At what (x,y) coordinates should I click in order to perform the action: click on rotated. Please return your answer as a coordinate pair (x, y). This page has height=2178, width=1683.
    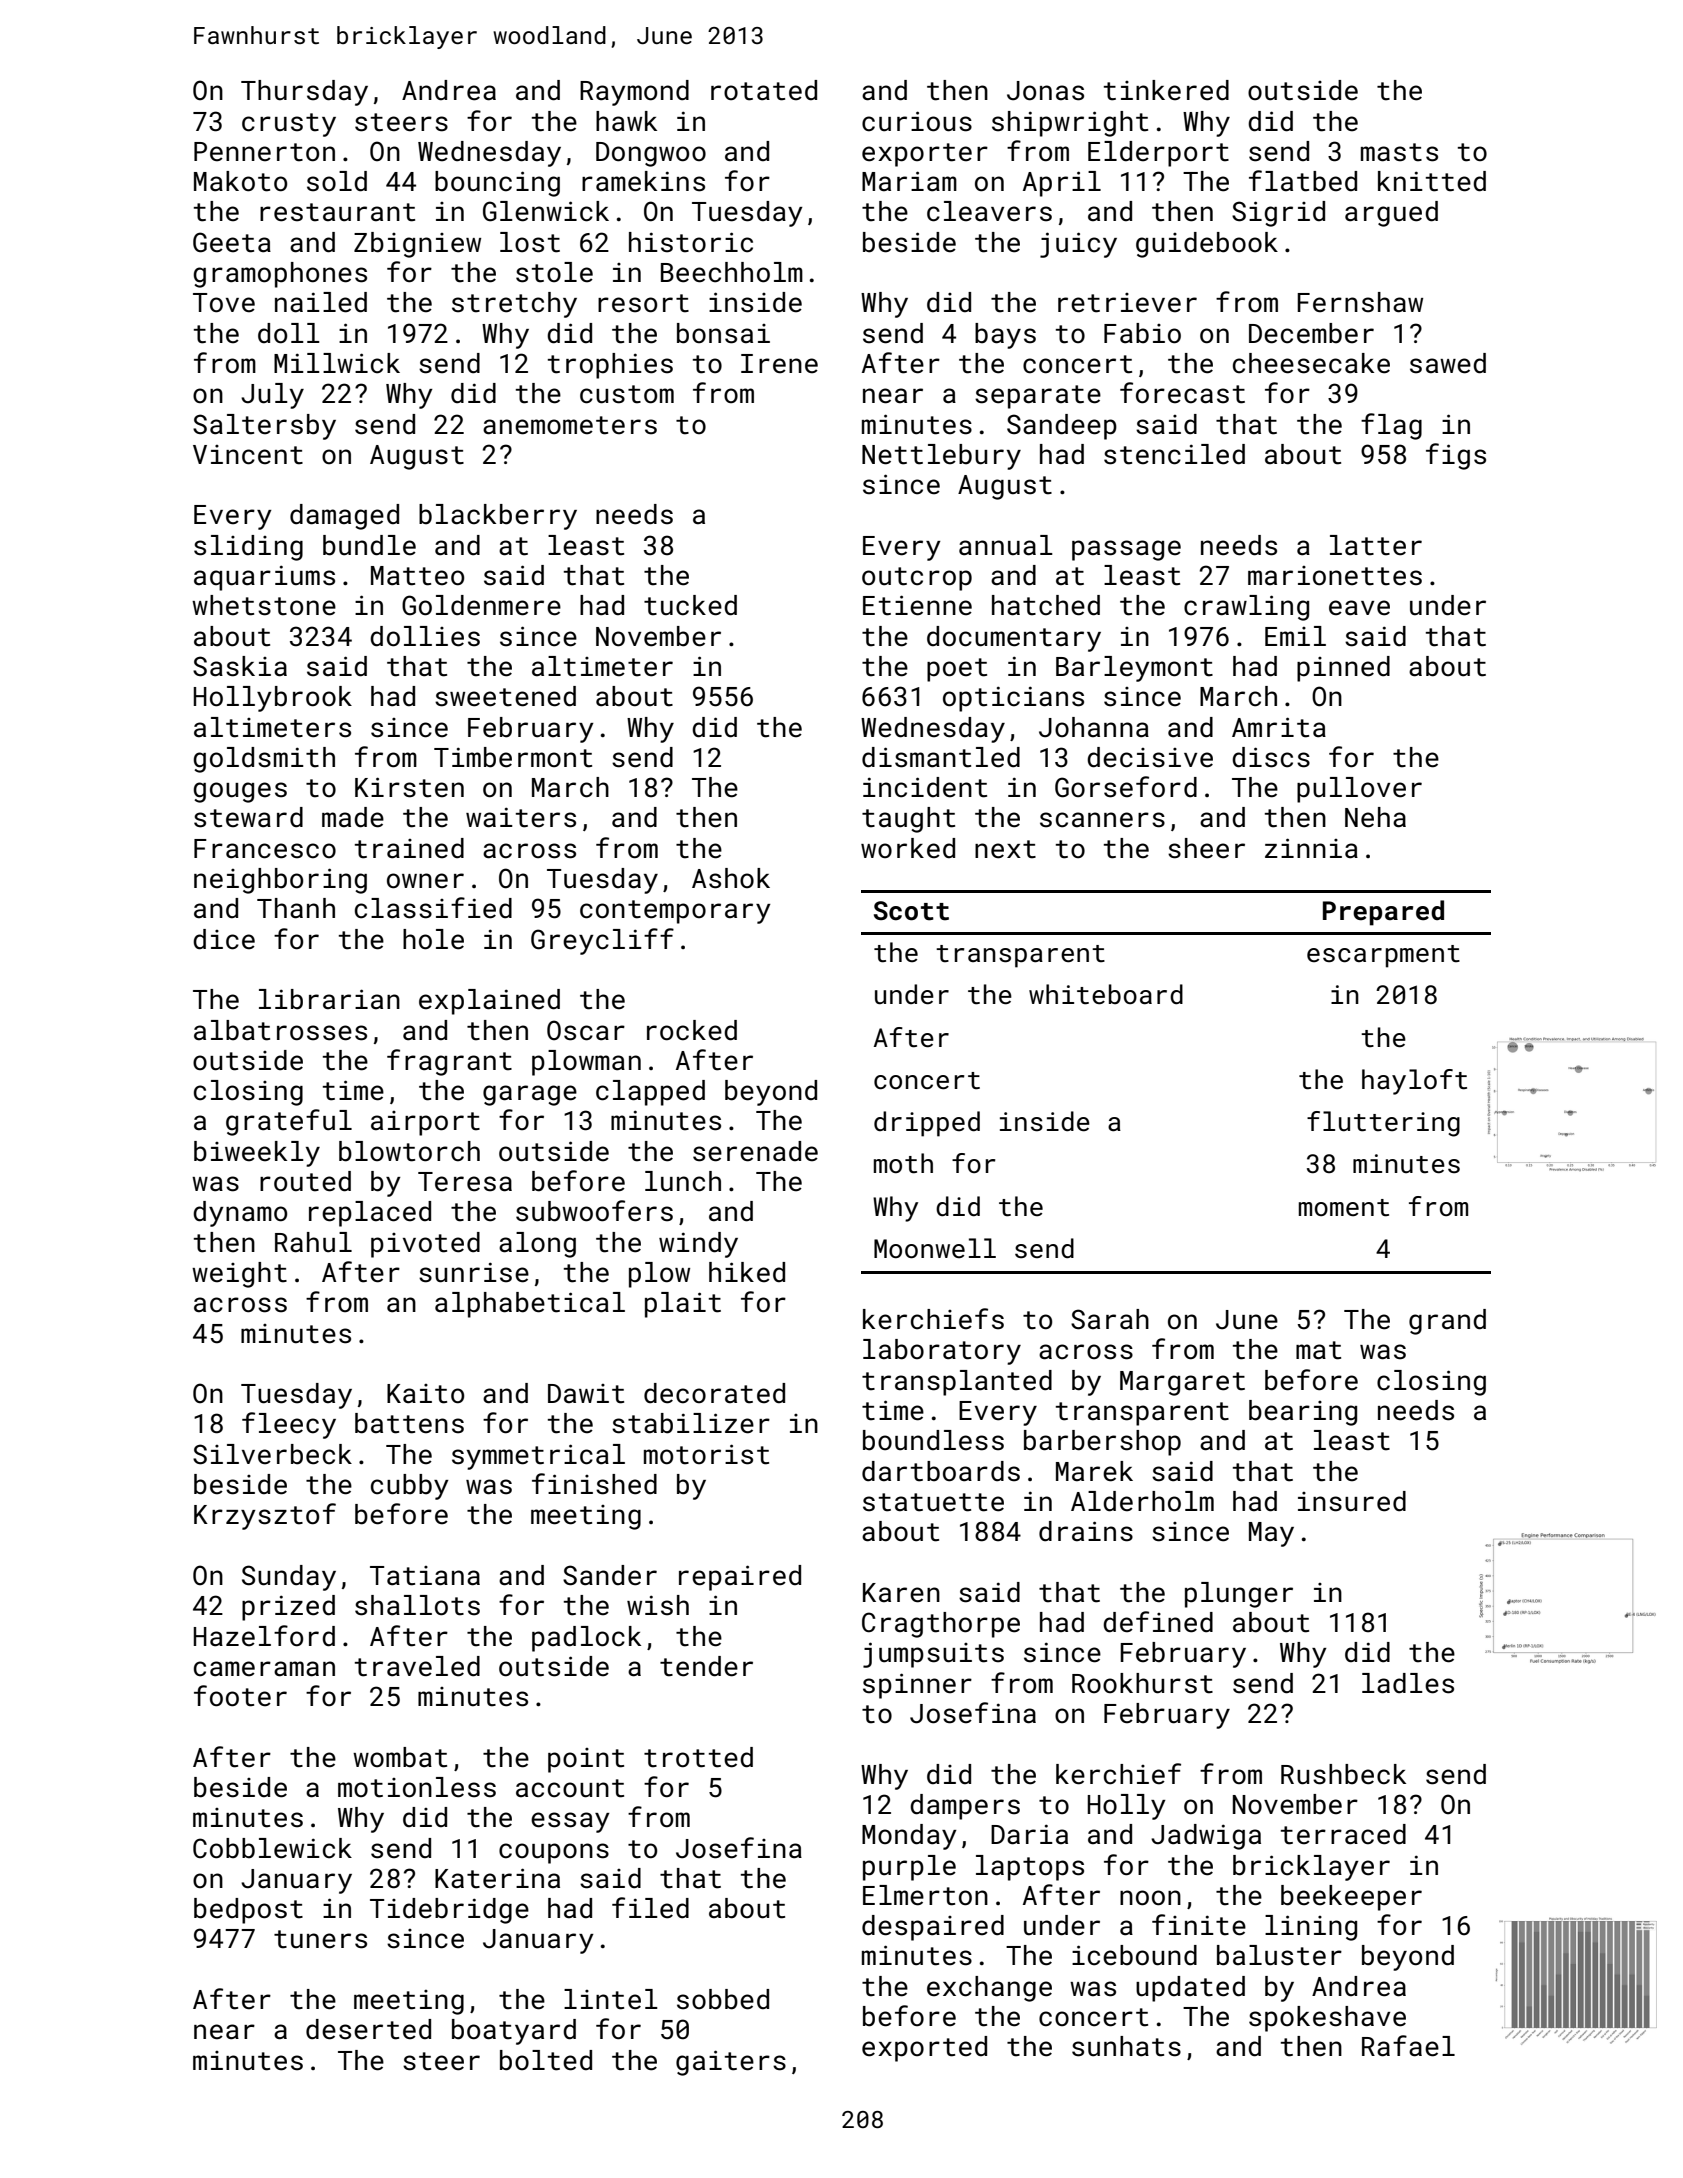
    Looking at the image, I should click on (764, 90).
